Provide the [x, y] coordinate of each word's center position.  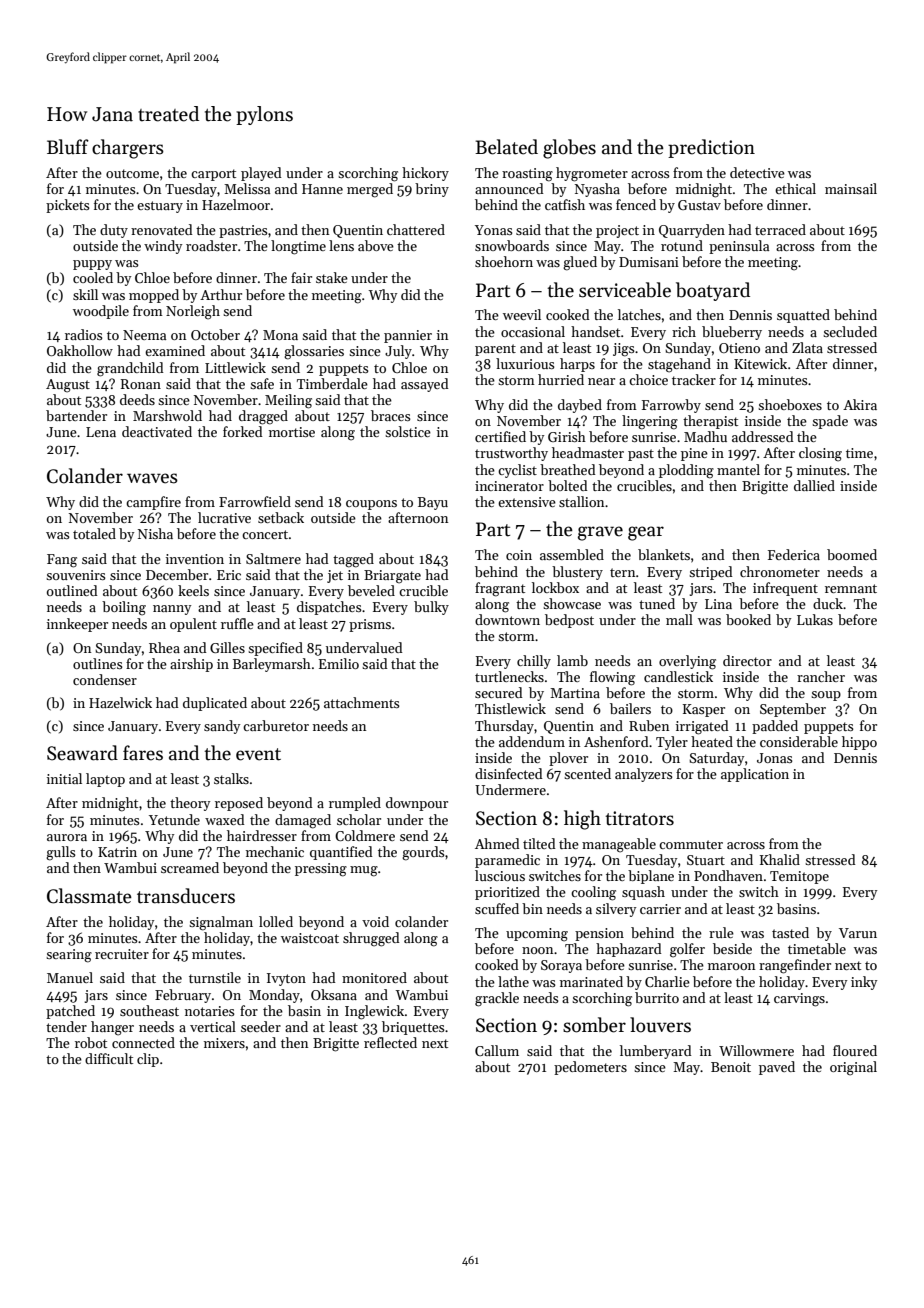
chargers [128, 149]
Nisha [155, 533]
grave [600, 533]
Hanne [322, 189]
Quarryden [692, 231]
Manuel [70, 977]
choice [648, 379]
